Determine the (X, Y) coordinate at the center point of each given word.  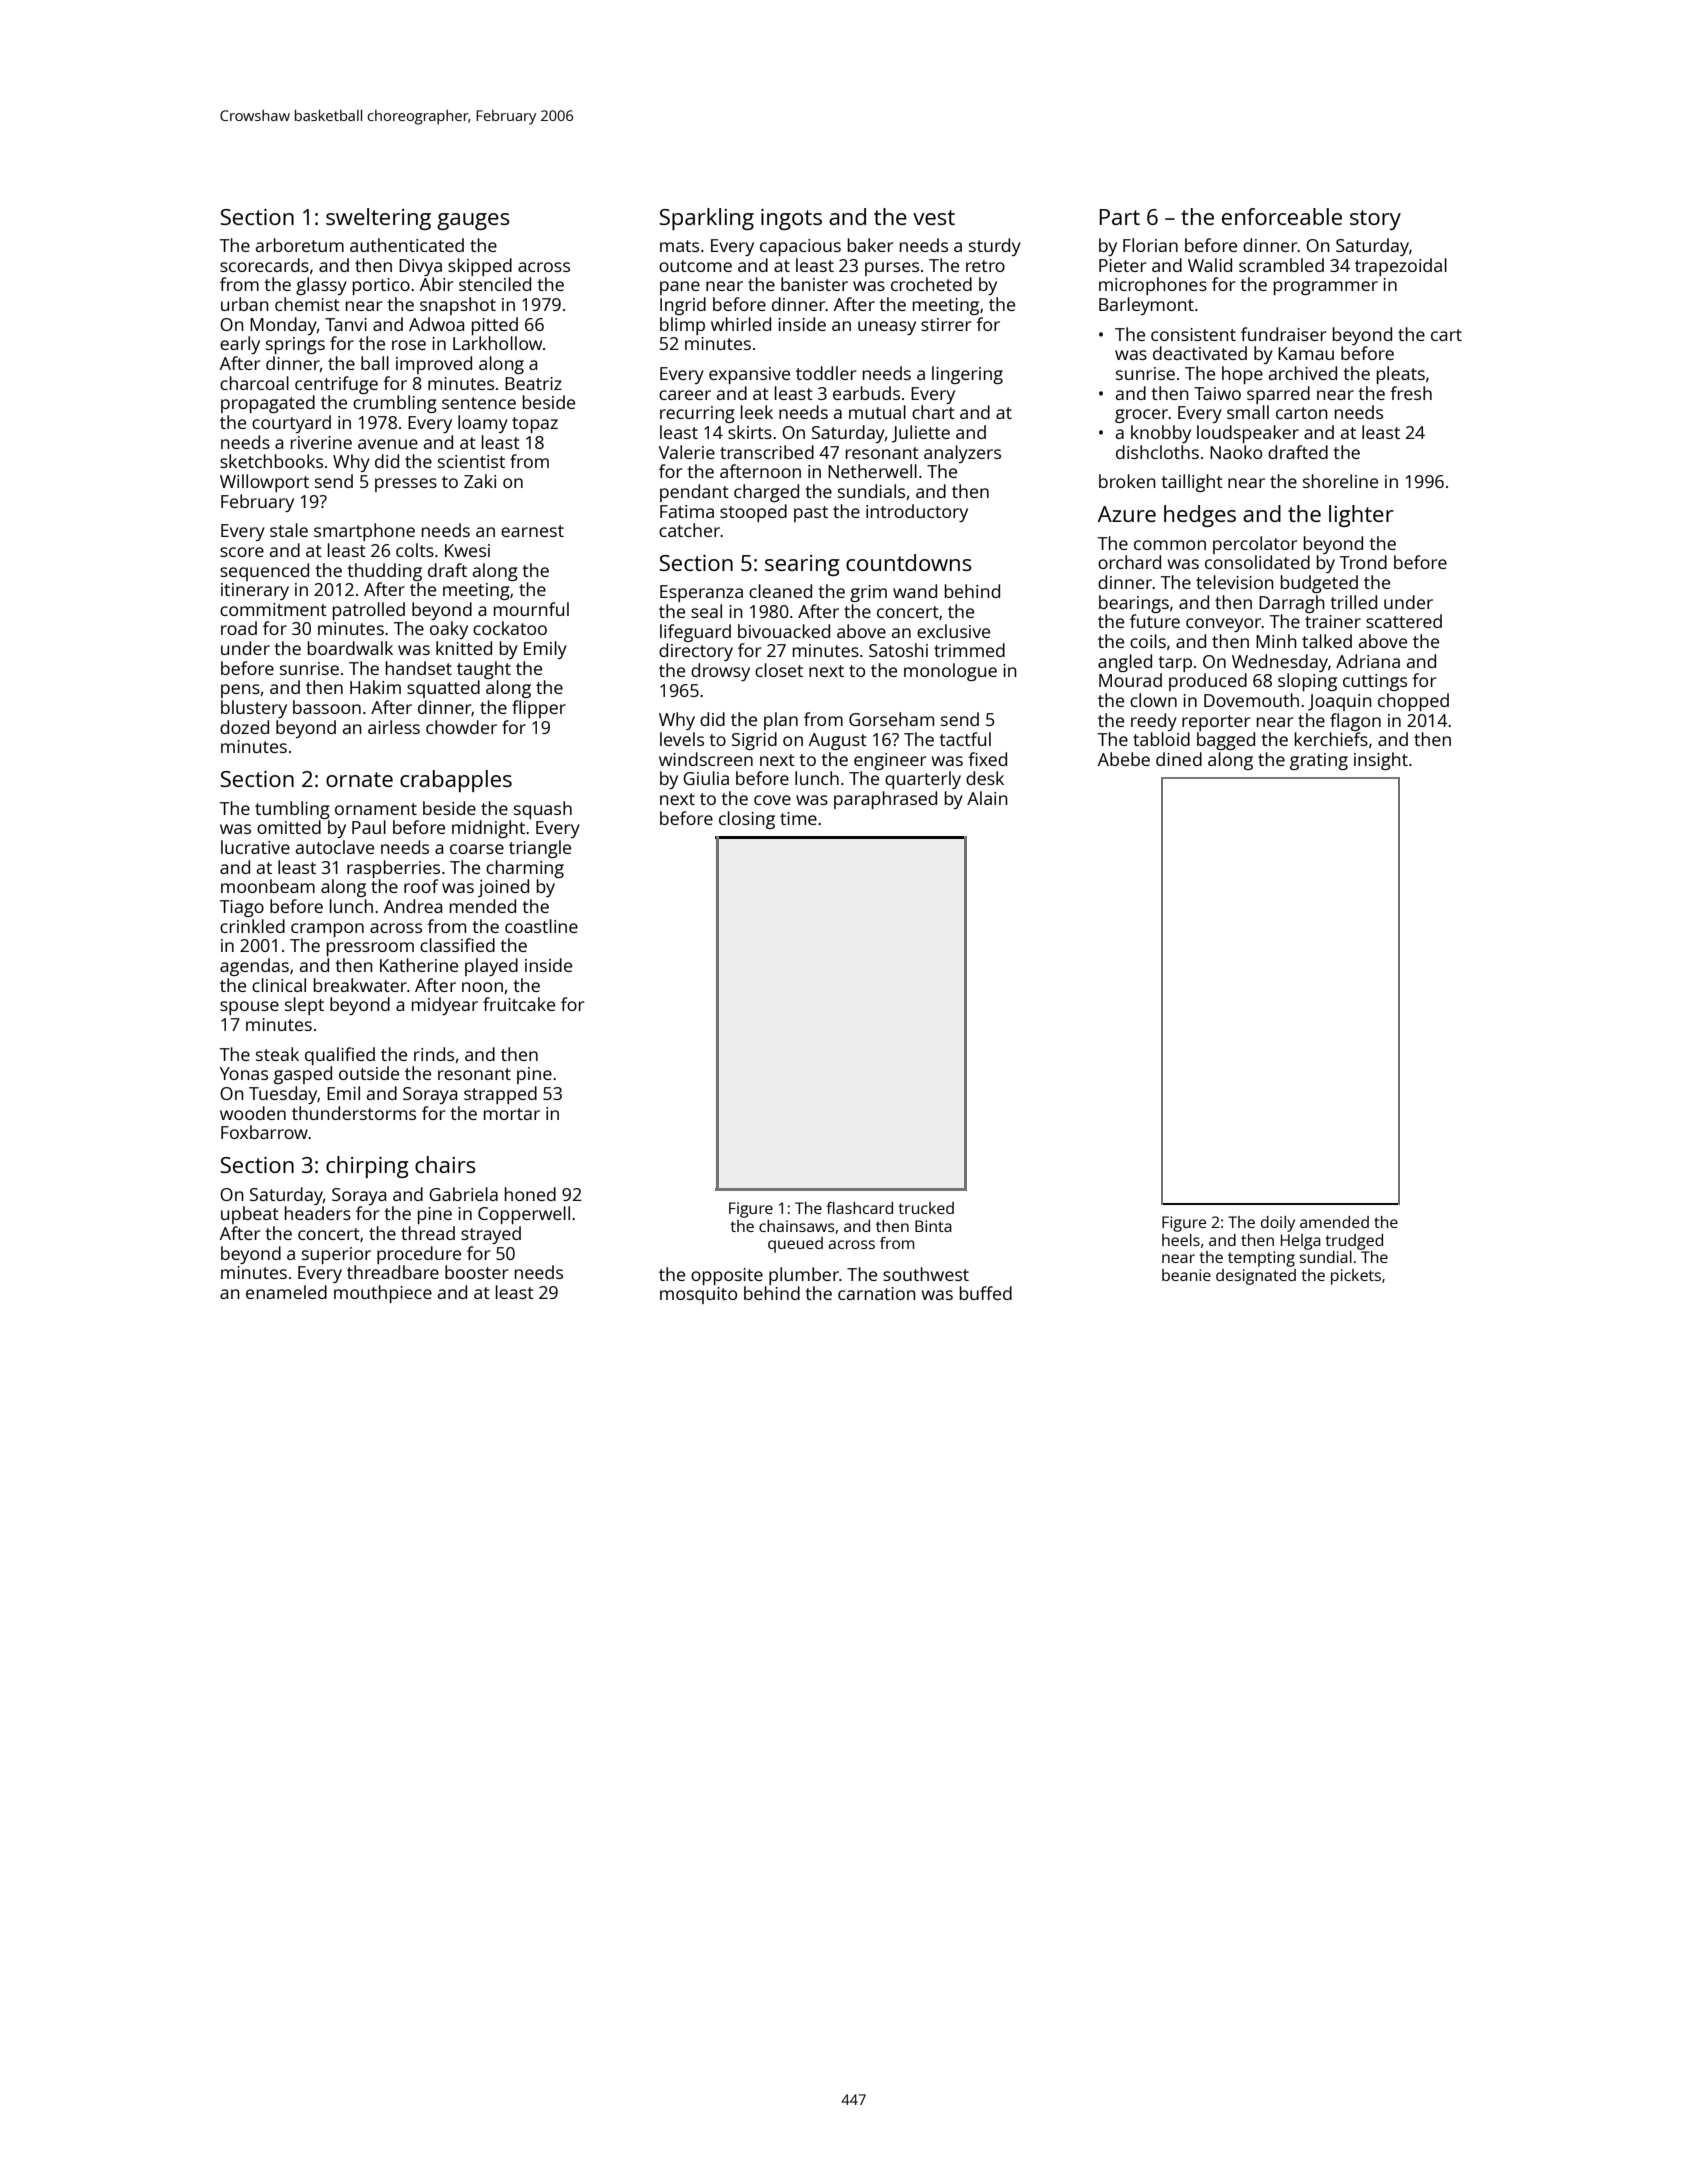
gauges (473, 221)
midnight (488, 829)
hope (1242, 375)
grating (1319, 761)
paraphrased (885, 800)
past (811, 514)
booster (476, 1272)
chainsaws (797, 1226)
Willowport (264, 483)
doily (1278, 1224)
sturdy (995, 247)
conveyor (1223, 625)
